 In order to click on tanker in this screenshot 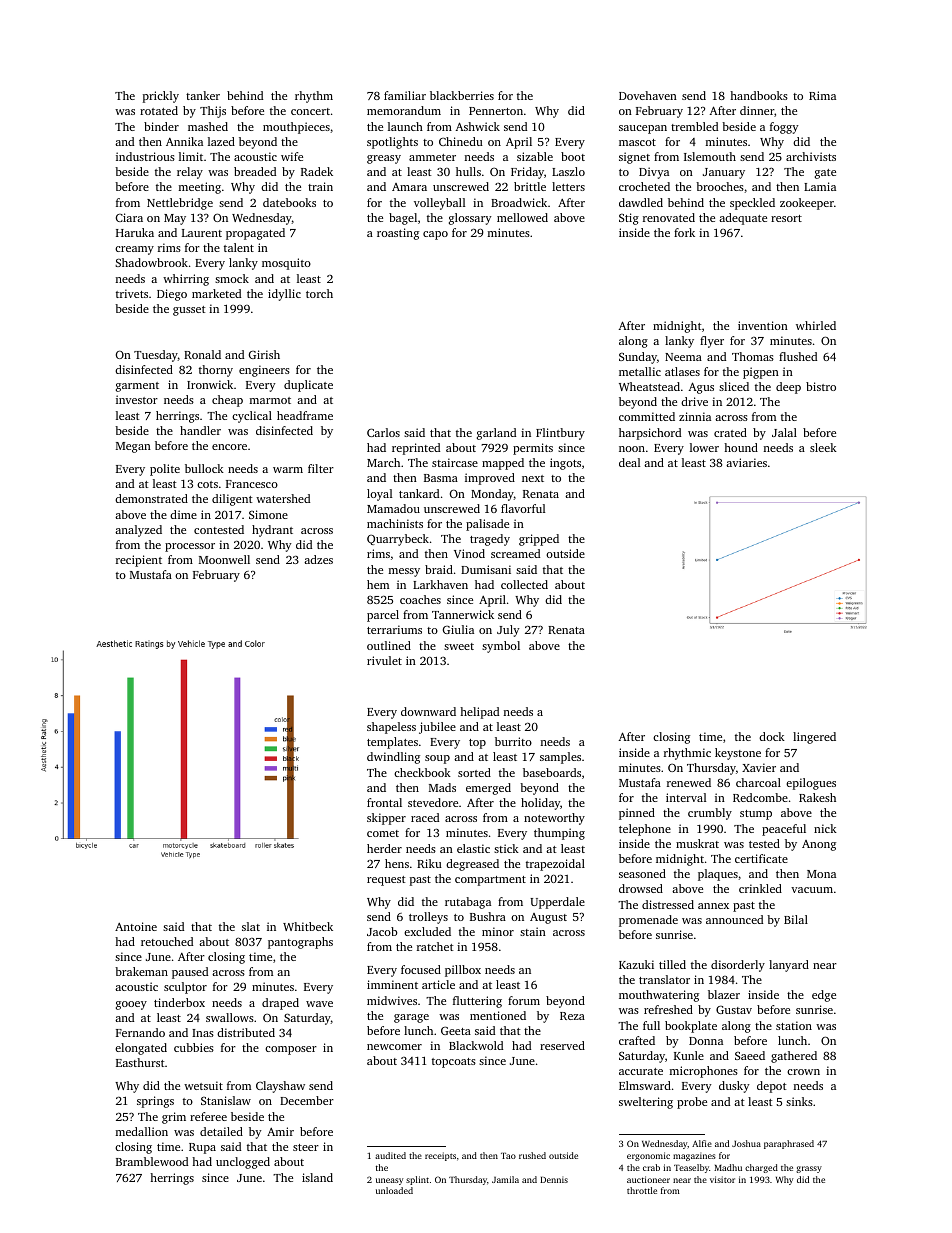, I will do `click(203, 95)`.
